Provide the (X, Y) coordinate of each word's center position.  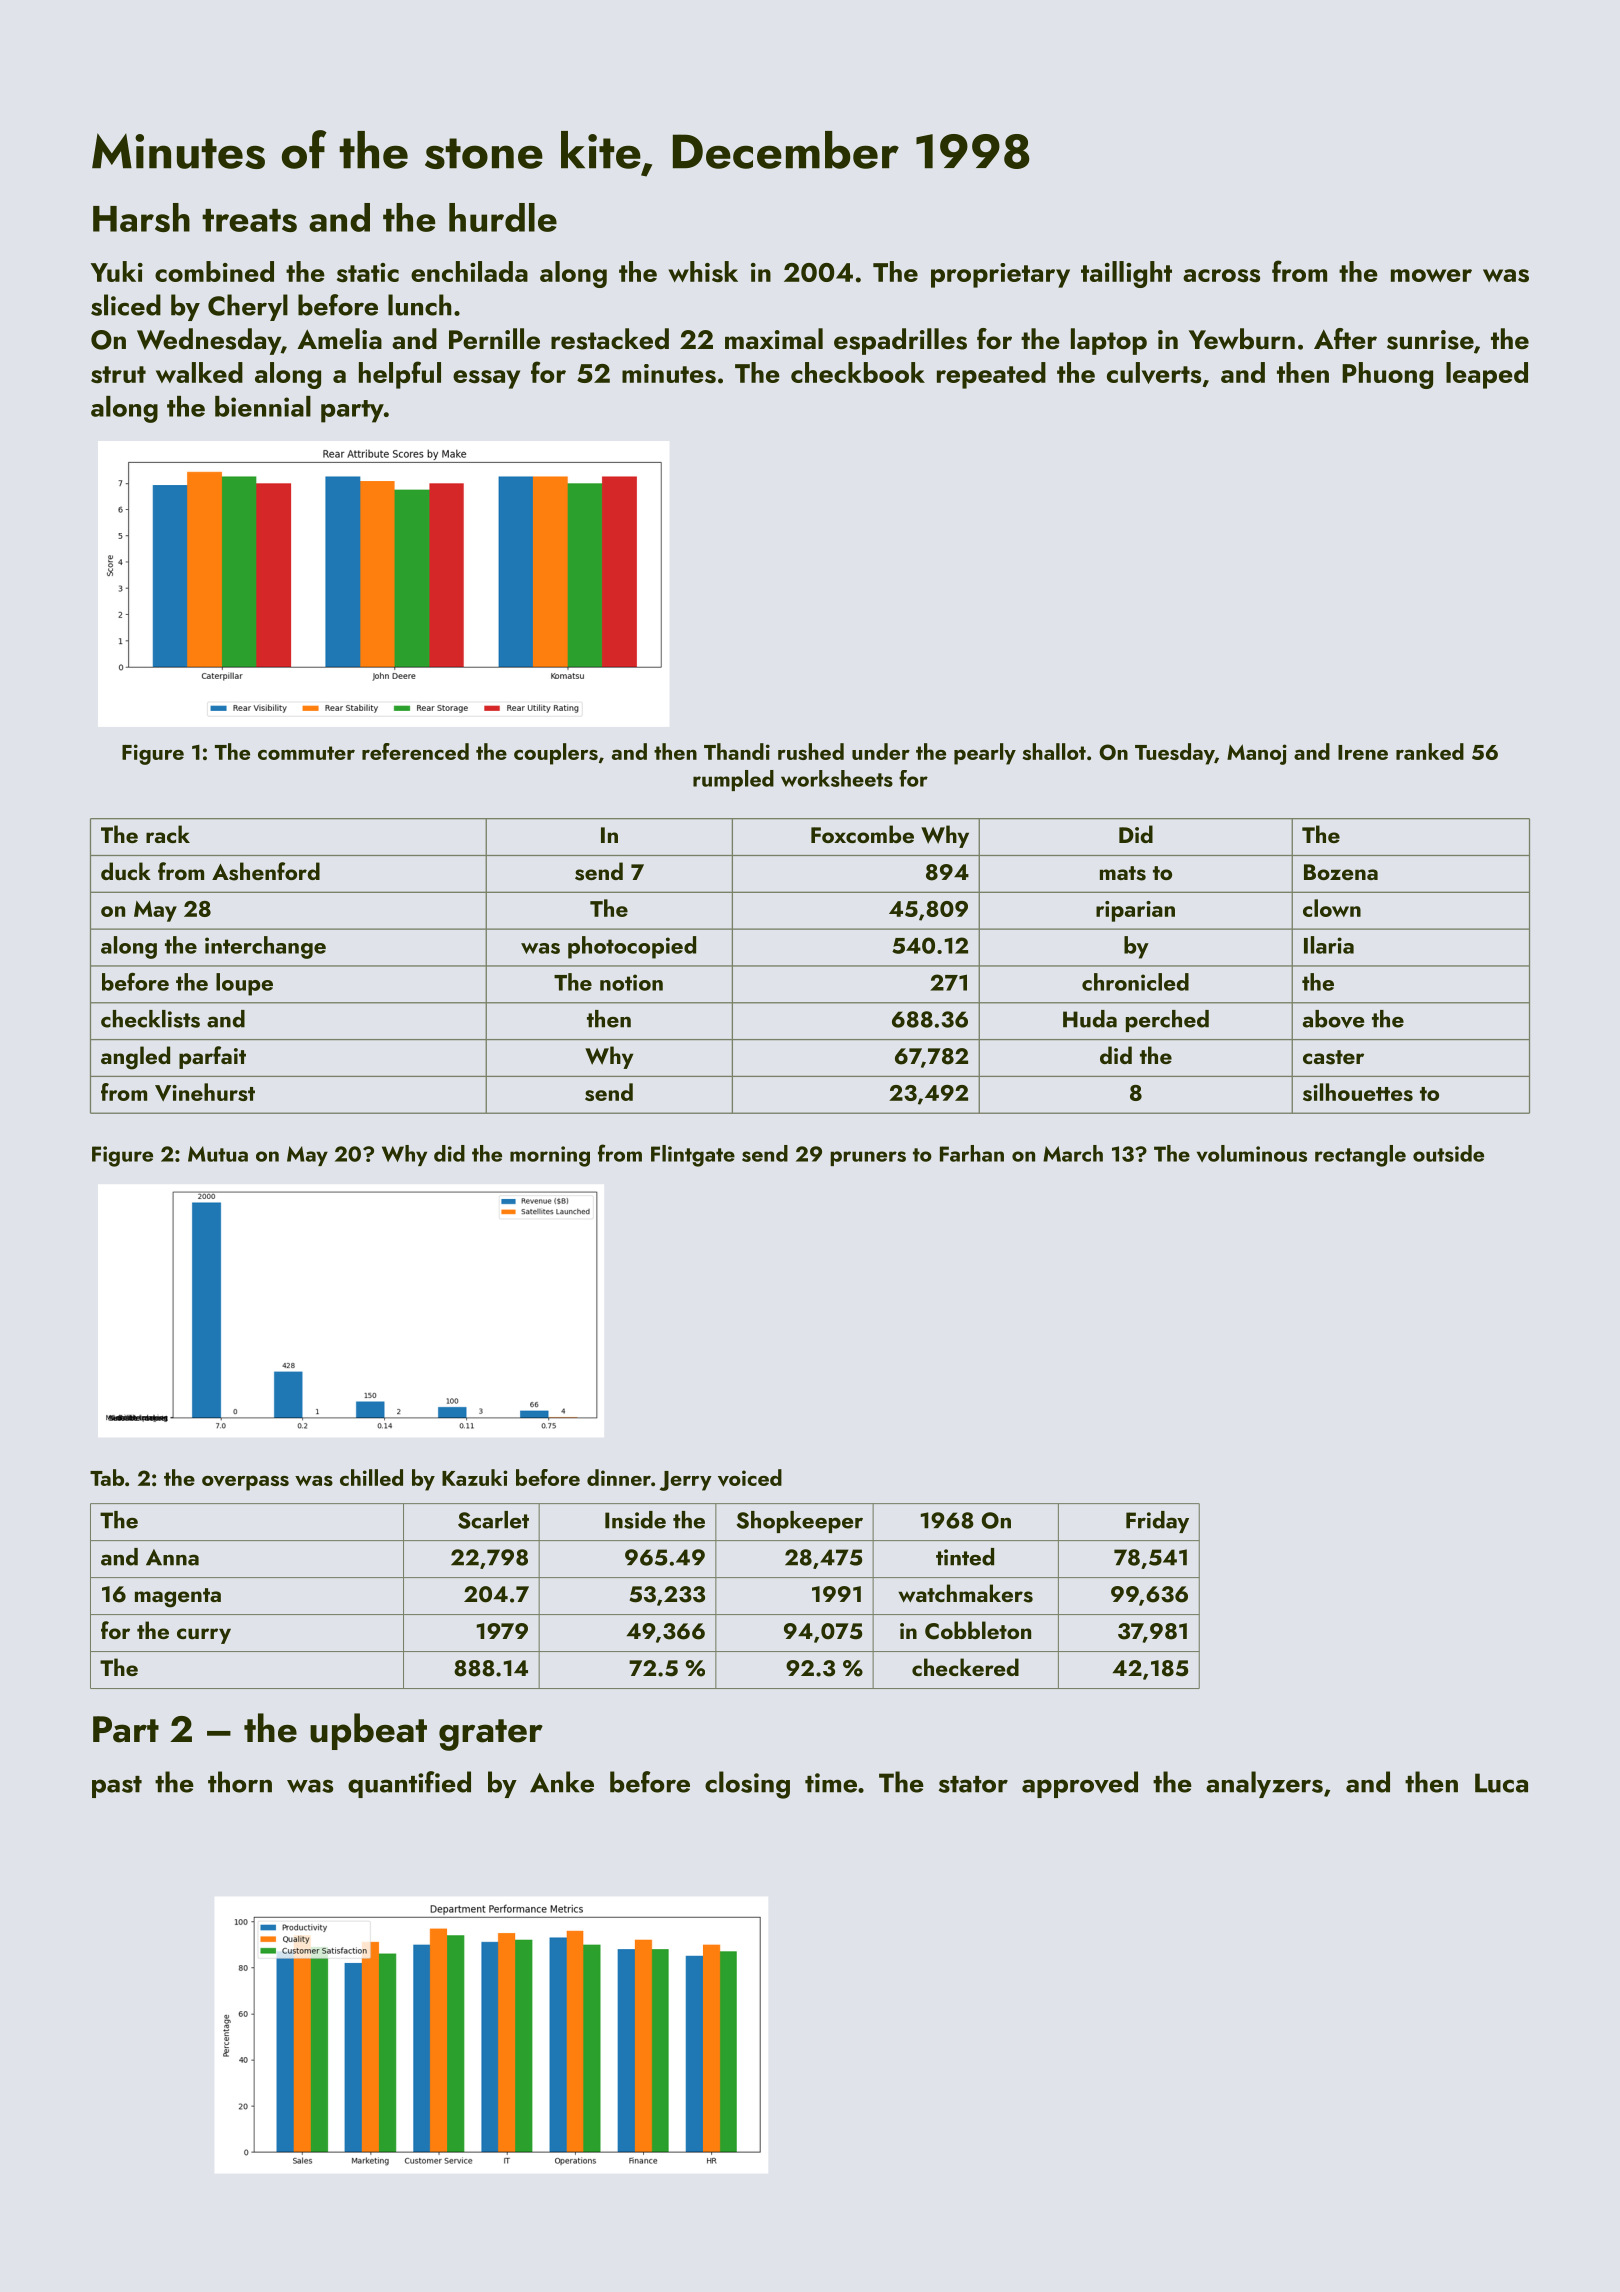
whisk (703, 271)
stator (973, 1784)
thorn (240, 1782)
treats (249, 220)
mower (1431, 275)
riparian (1135, 911)
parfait (212, 1057)
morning (550, 1156)
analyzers (1264, 1784)
